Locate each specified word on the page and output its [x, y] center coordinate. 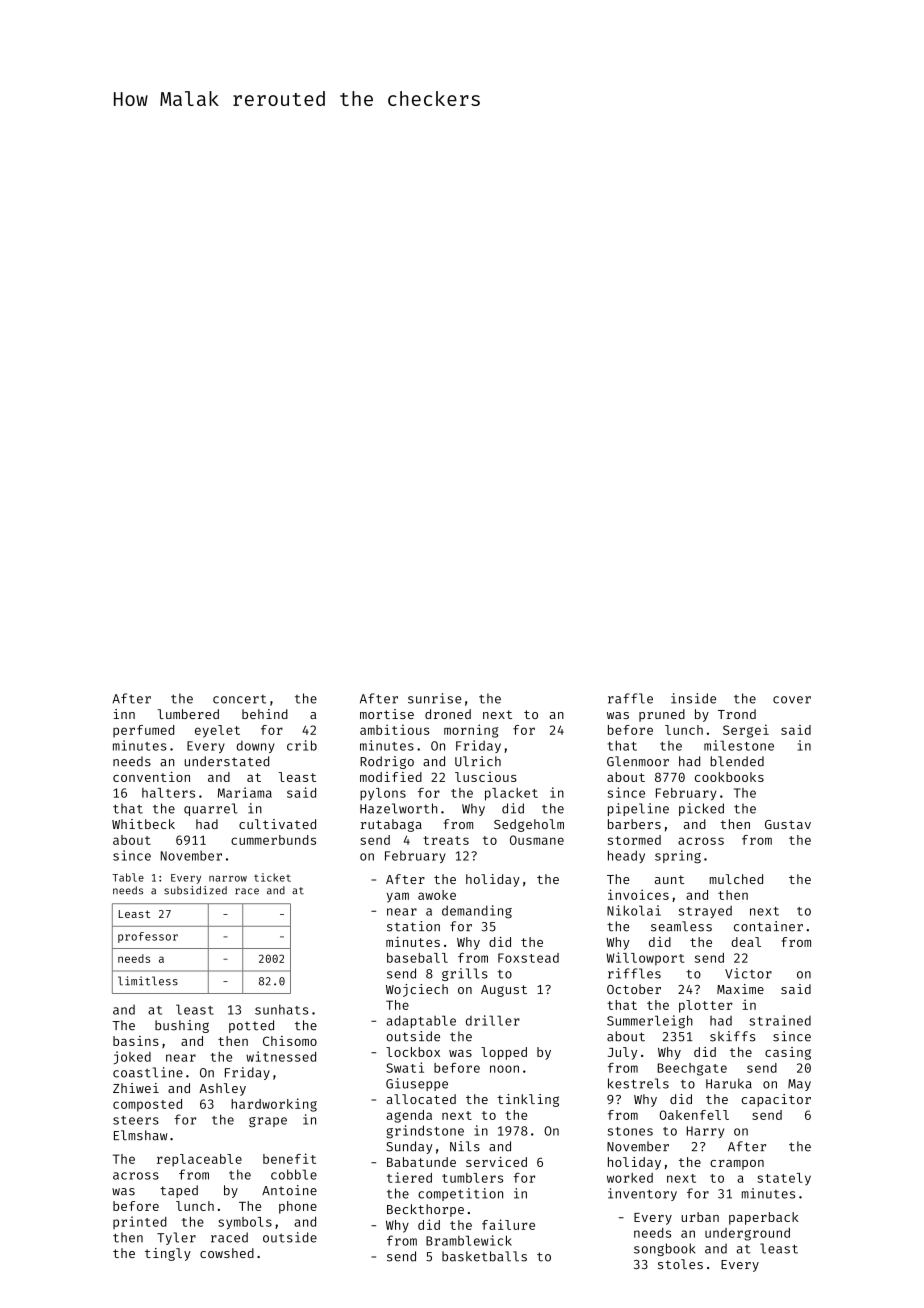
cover [792, 700]
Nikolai [634, 910]
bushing [182, 1026]
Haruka [729, 1083]
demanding [477, 912]
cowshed [227, 1253]
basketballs [484, 1256]
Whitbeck [143, 824]
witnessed [281, 1056]
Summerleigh [650, 1022]
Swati [405, 1067]
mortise [387, 714]
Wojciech [417, 990]
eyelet [217, 731]
